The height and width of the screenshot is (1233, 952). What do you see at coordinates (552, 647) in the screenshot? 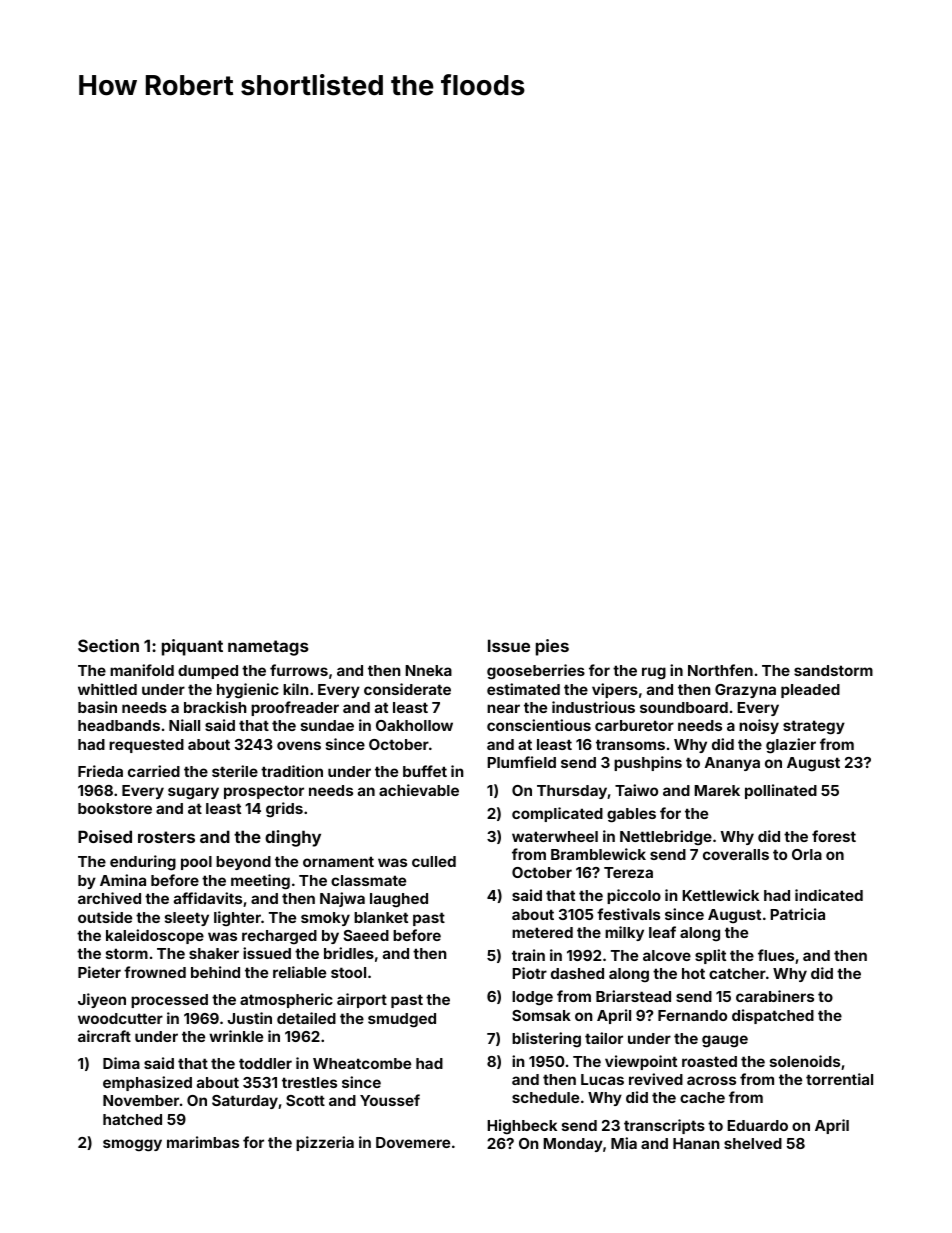
I see `pies` at bounding box center [552, 647].
